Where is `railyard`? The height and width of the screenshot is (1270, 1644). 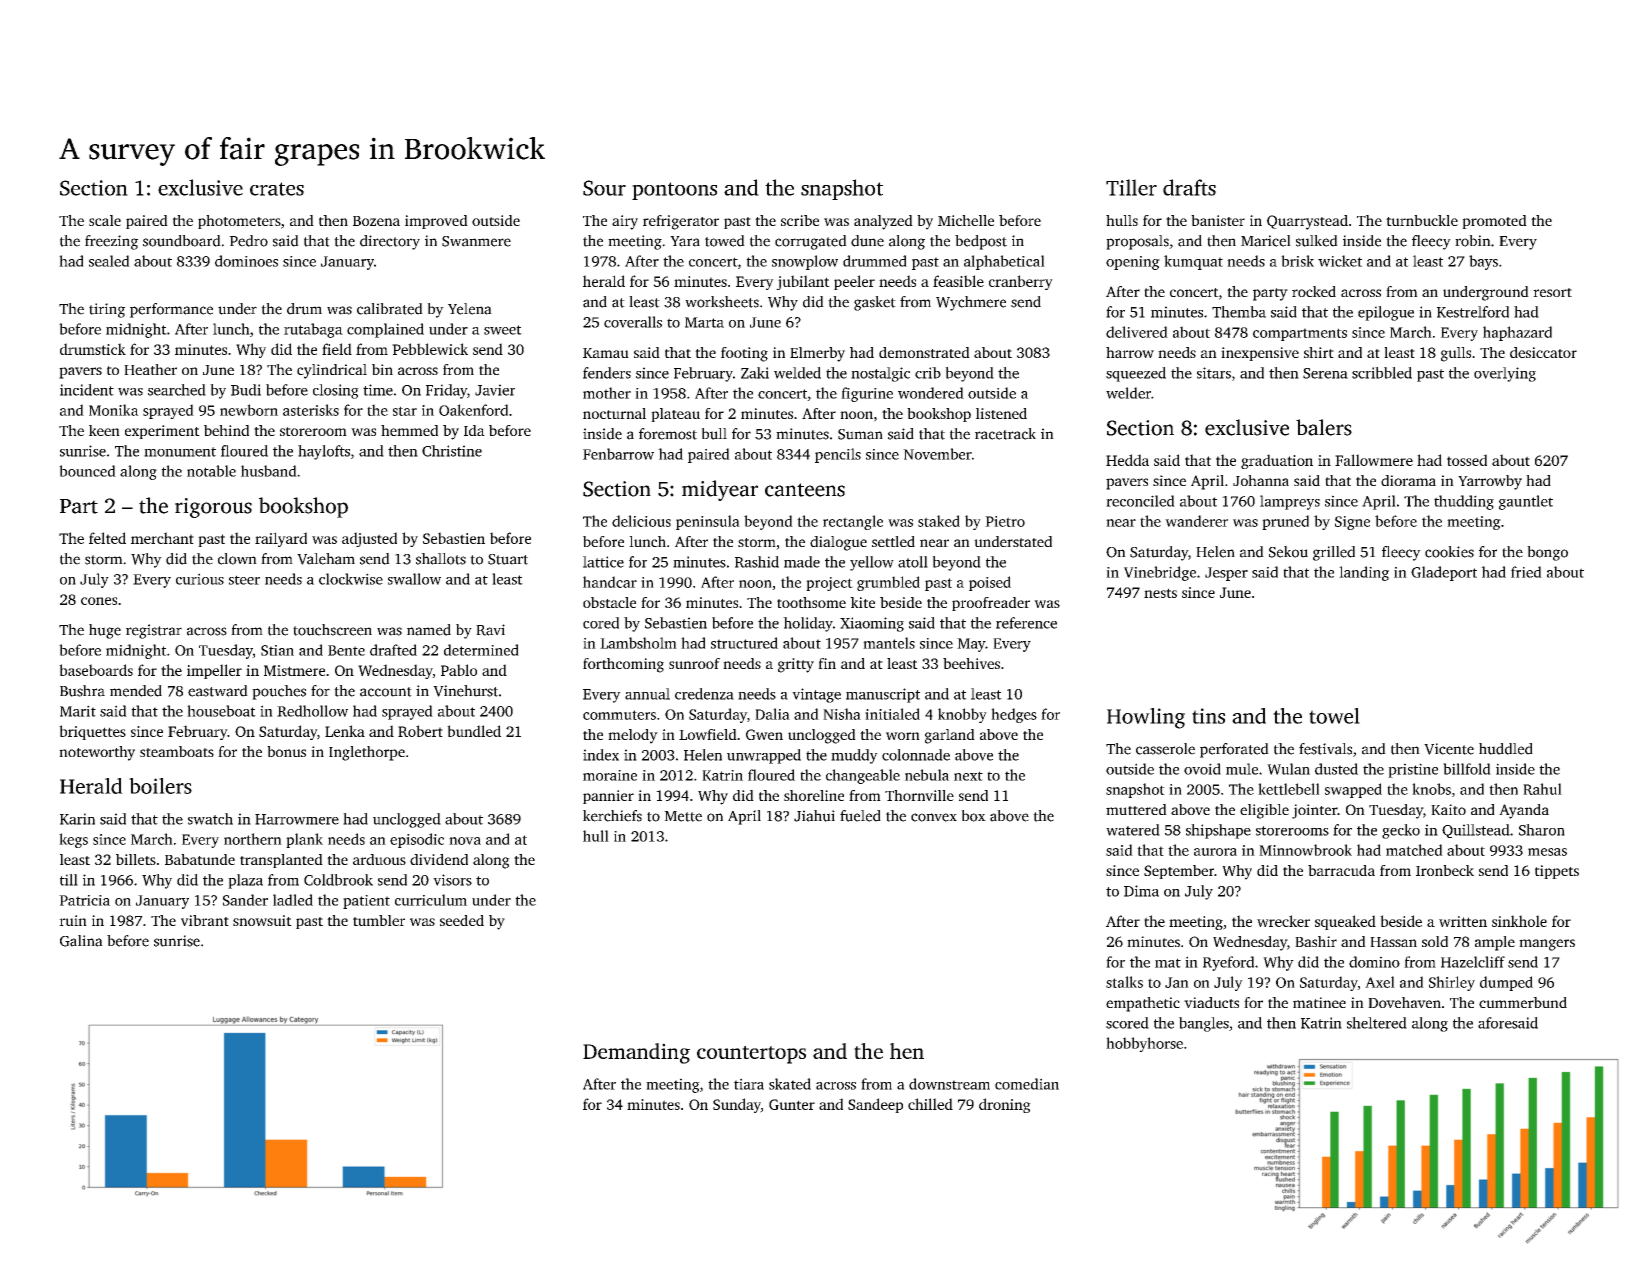
railyard is located at coordinates (281, 539).
